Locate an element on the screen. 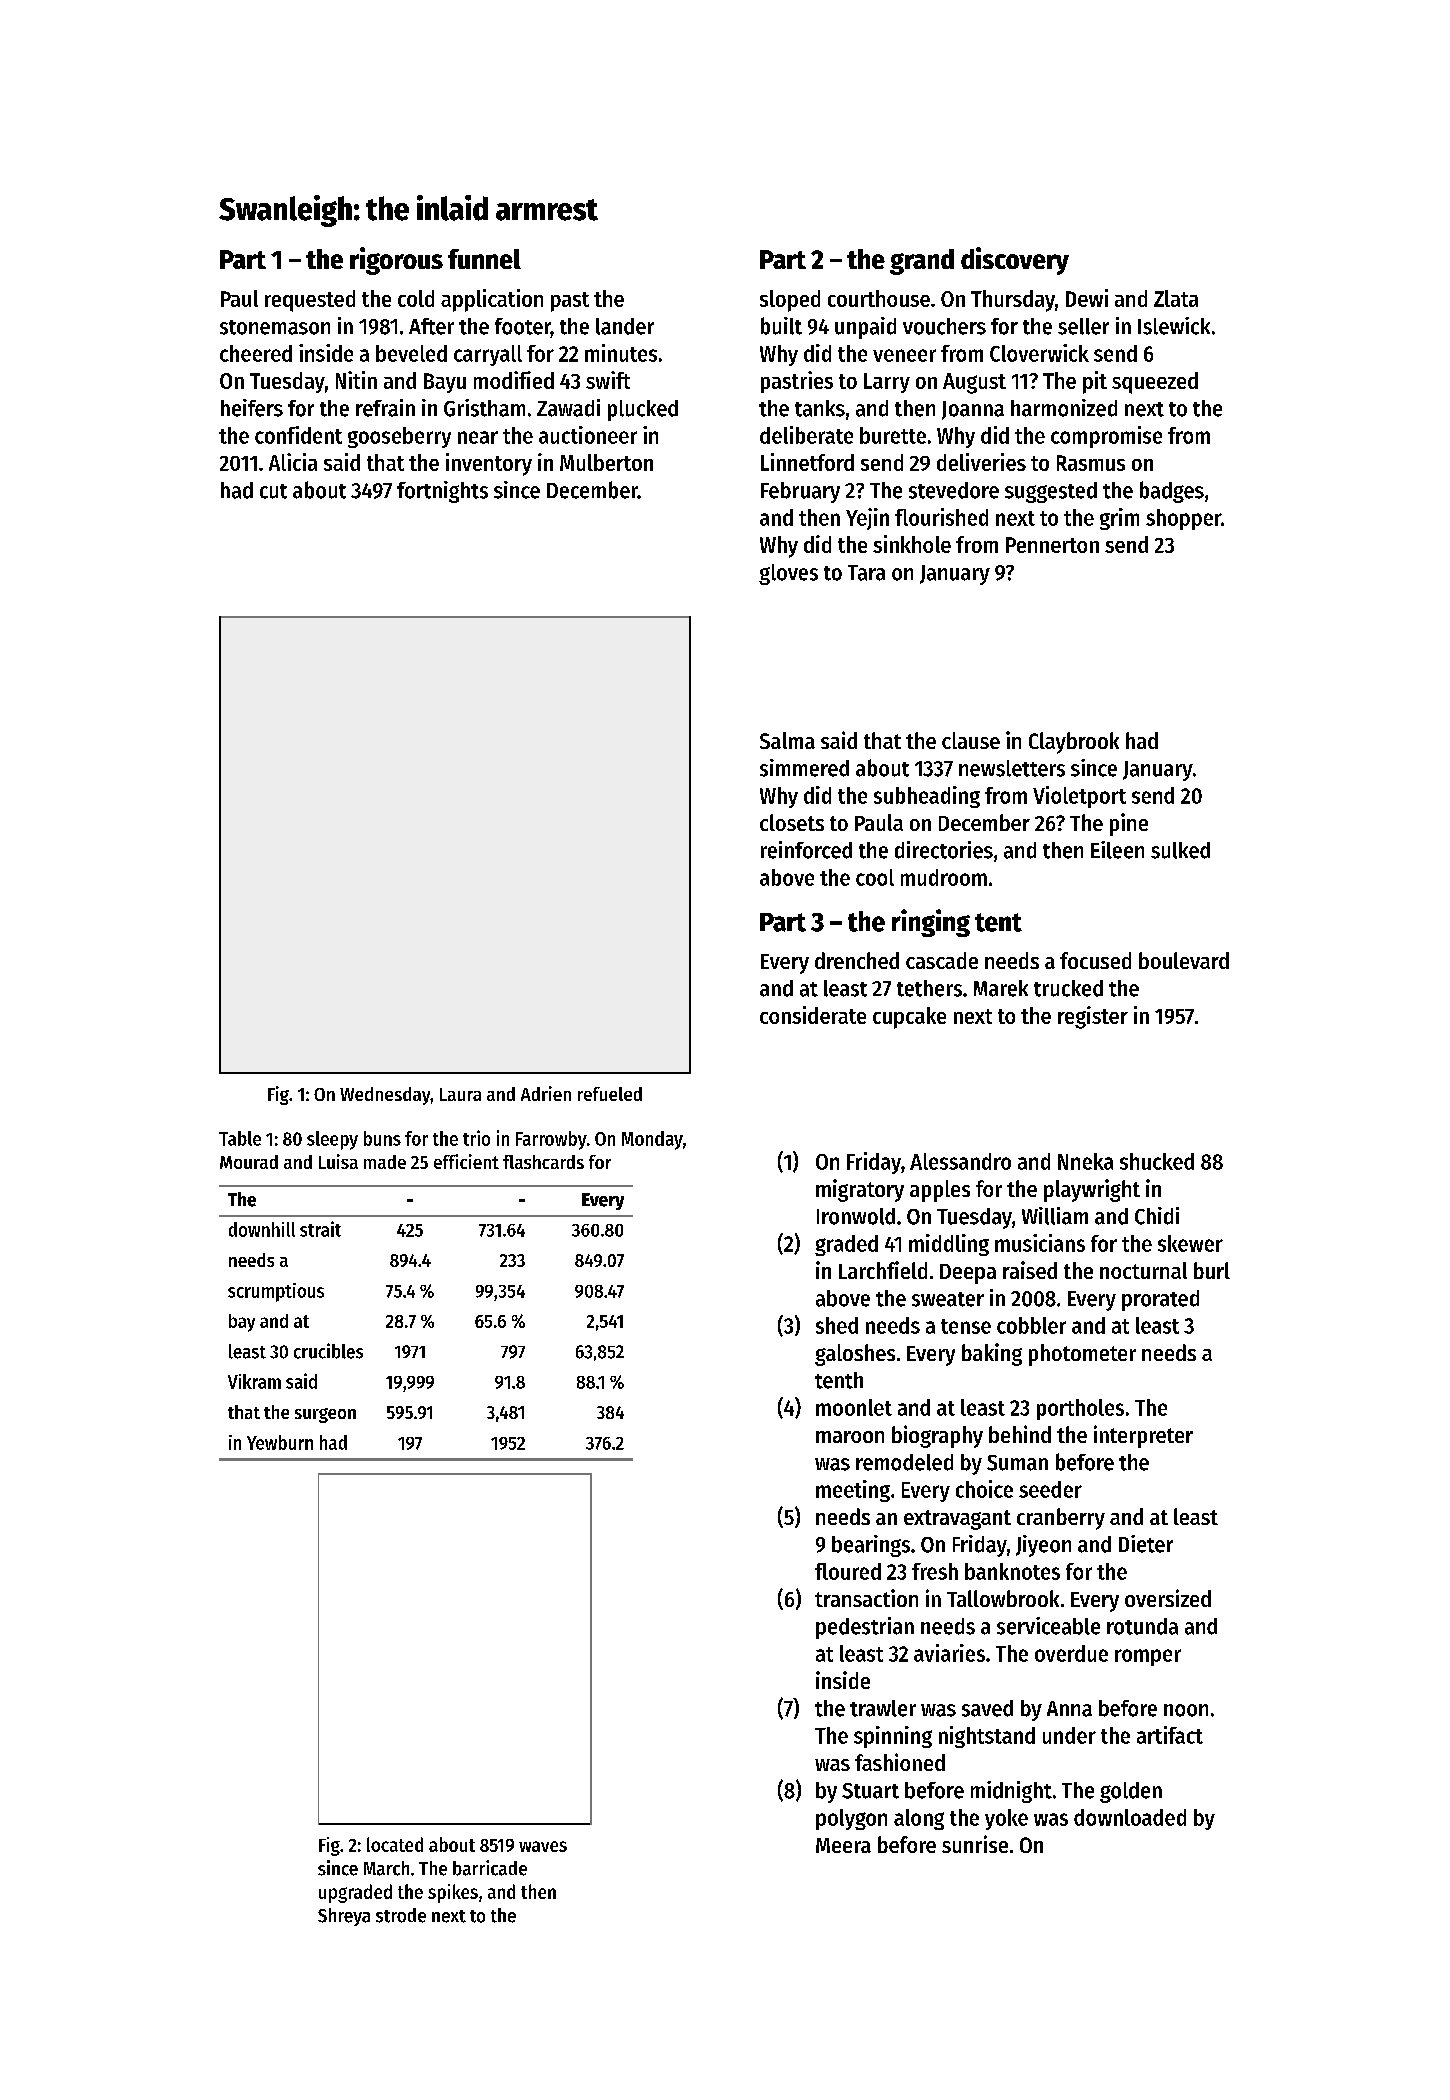 This screenshot has height=2100, width=1450. sloped is located at coordinates (790, 301).
